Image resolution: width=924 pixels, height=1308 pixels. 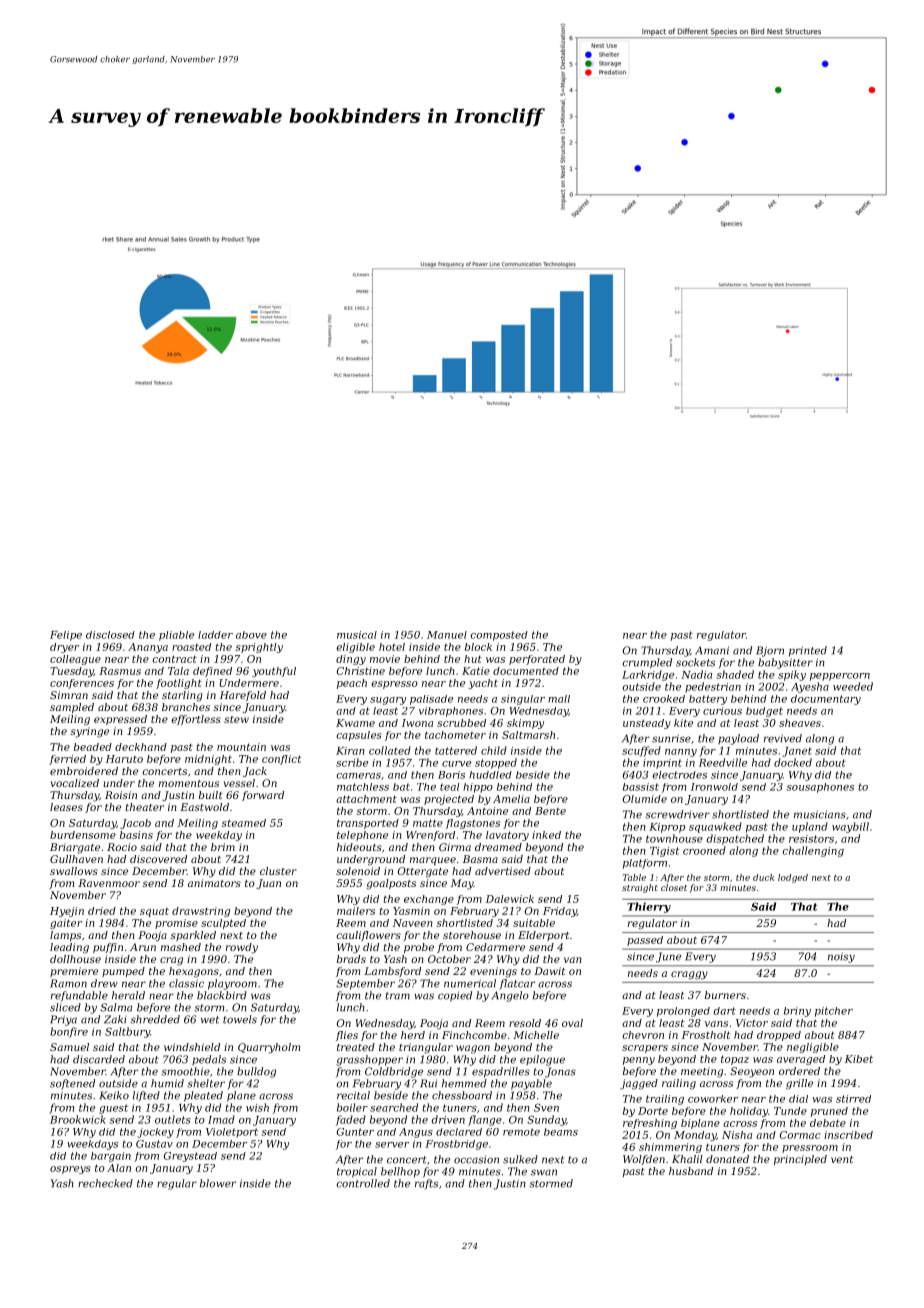 What do you see at coordinates (186, 983) in the screenshot?
I see `classic` at bounding box center [186, 983].
